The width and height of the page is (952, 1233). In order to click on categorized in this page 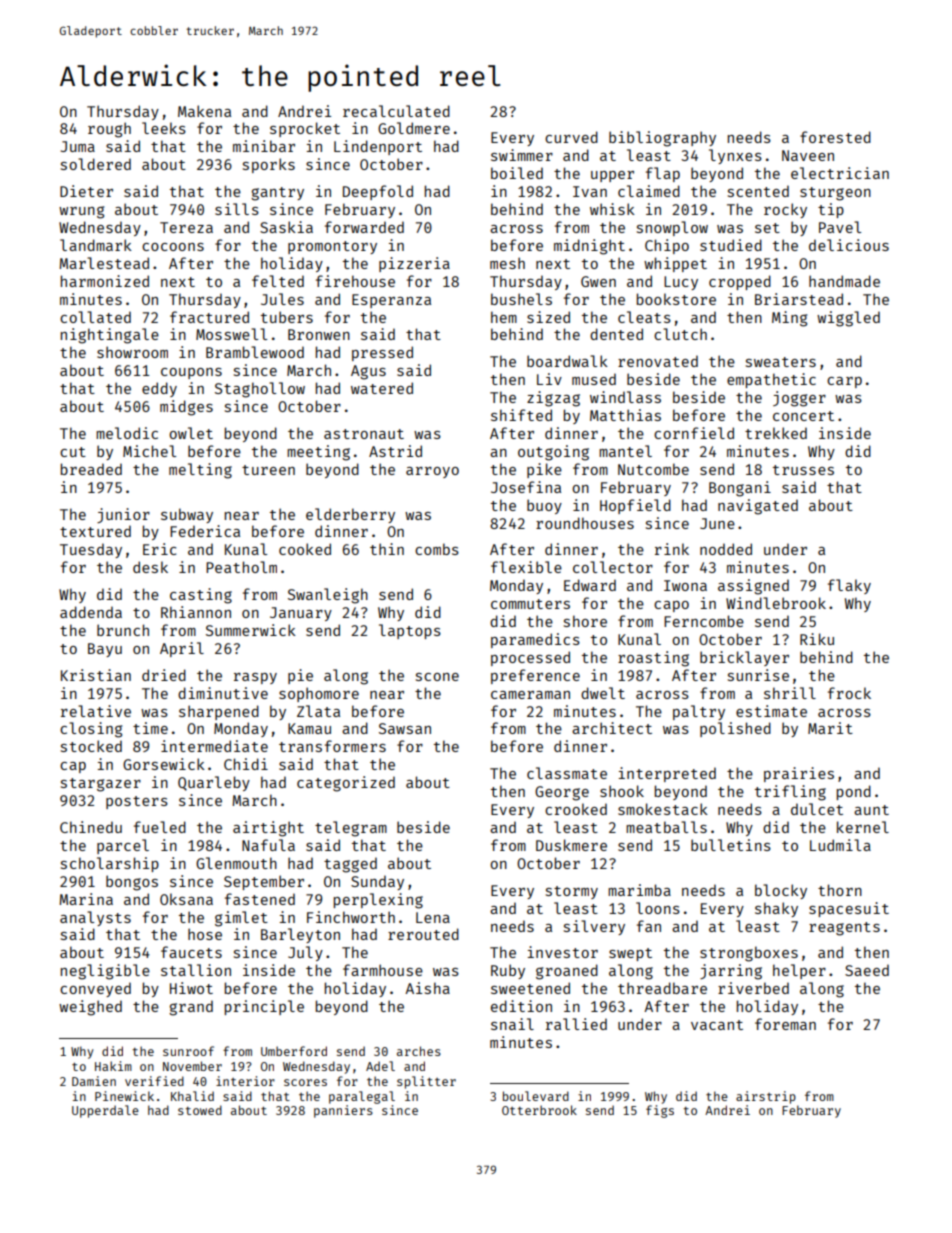, I will do `click(346, 784)`.
